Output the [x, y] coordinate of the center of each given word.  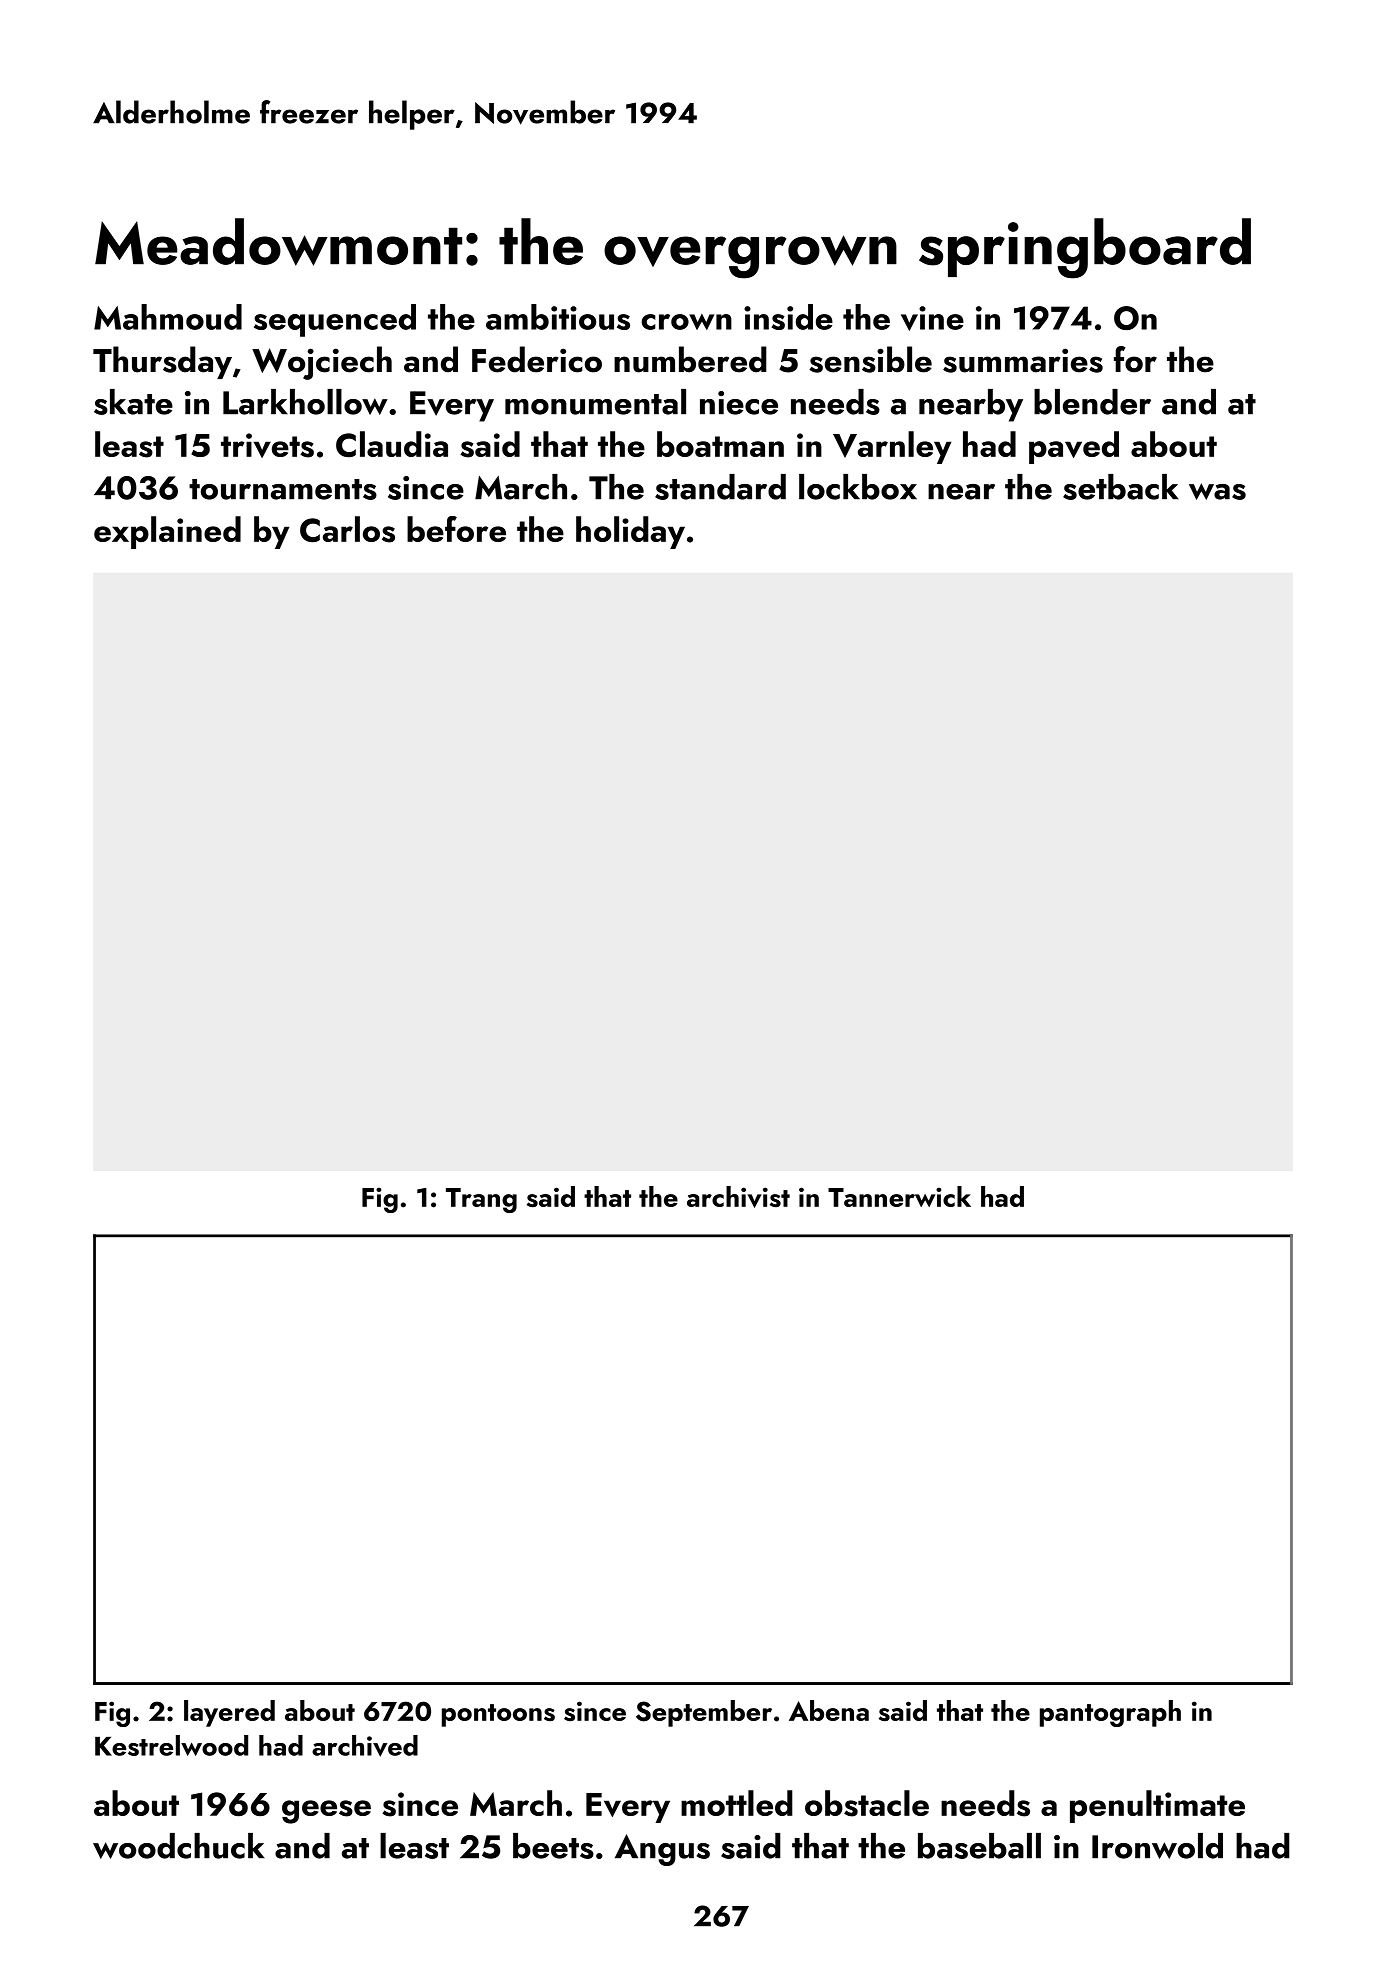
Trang [481, 1200]
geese [326, 1812]
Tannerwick [899, 1196]
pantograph [1110, 1713]
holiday [630, 532]
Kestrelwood [171, 1745]
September [704, 1713]
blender [1092, 402]
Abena [829, 1710]
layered [229, 1713]
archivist [738, 1197]
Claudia [392, 444]
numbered [690, 359]
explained [167, 532]
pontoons [498, 1715]
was [1217, 491]
